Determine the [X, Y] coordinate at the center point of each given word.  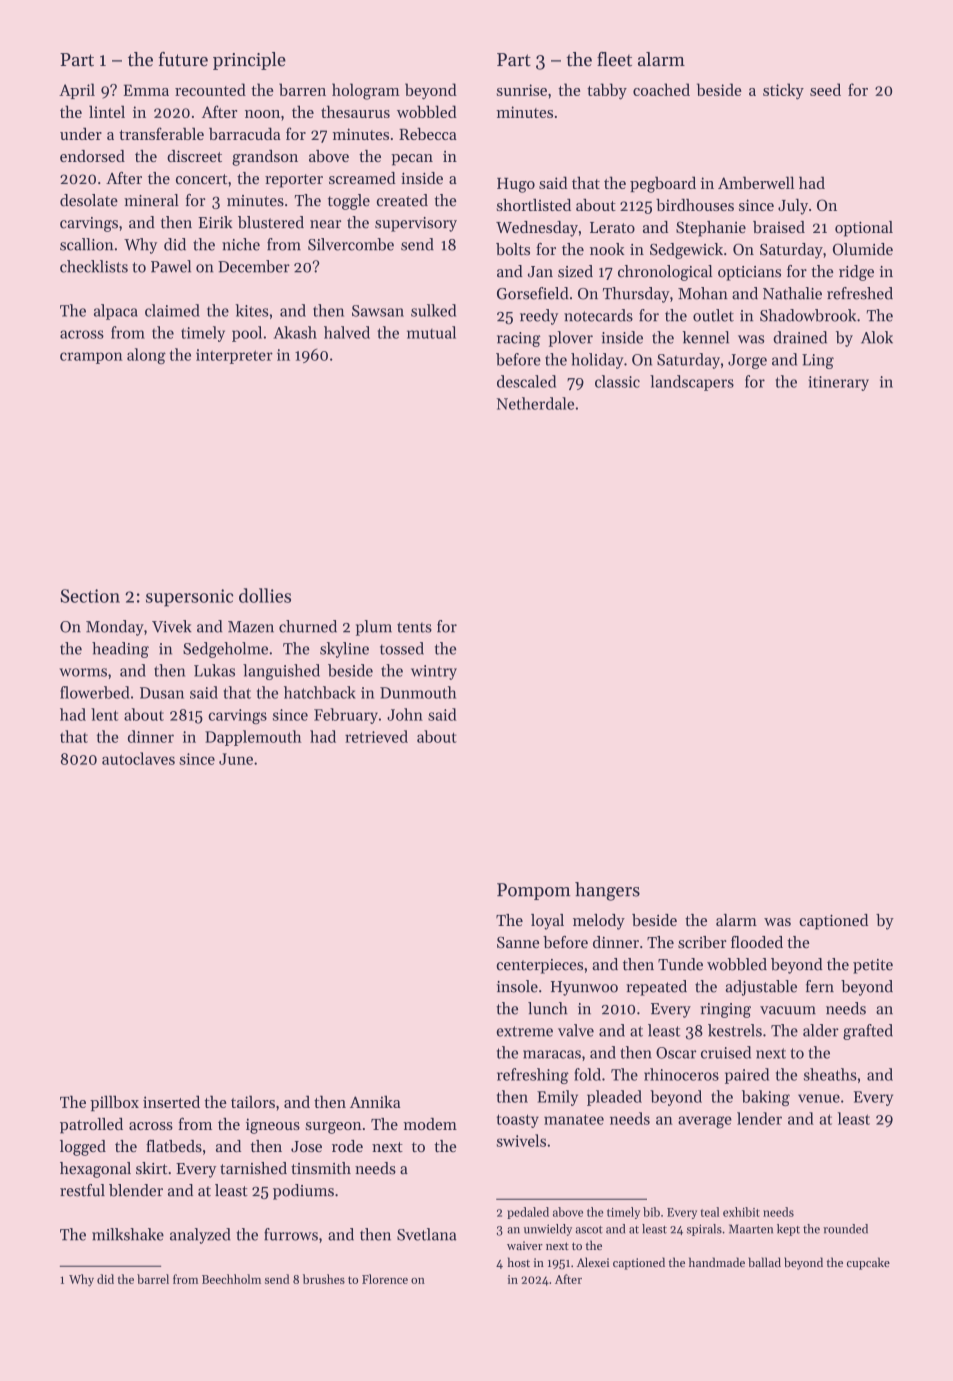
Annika [375, 1102]
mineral [151, 200]
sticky [783, 91]
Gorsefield [533, 293]
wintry [434, 672]
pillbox [114, 1103]
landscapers [692, 383]
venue [819, 1098]
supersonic [189, 598]
